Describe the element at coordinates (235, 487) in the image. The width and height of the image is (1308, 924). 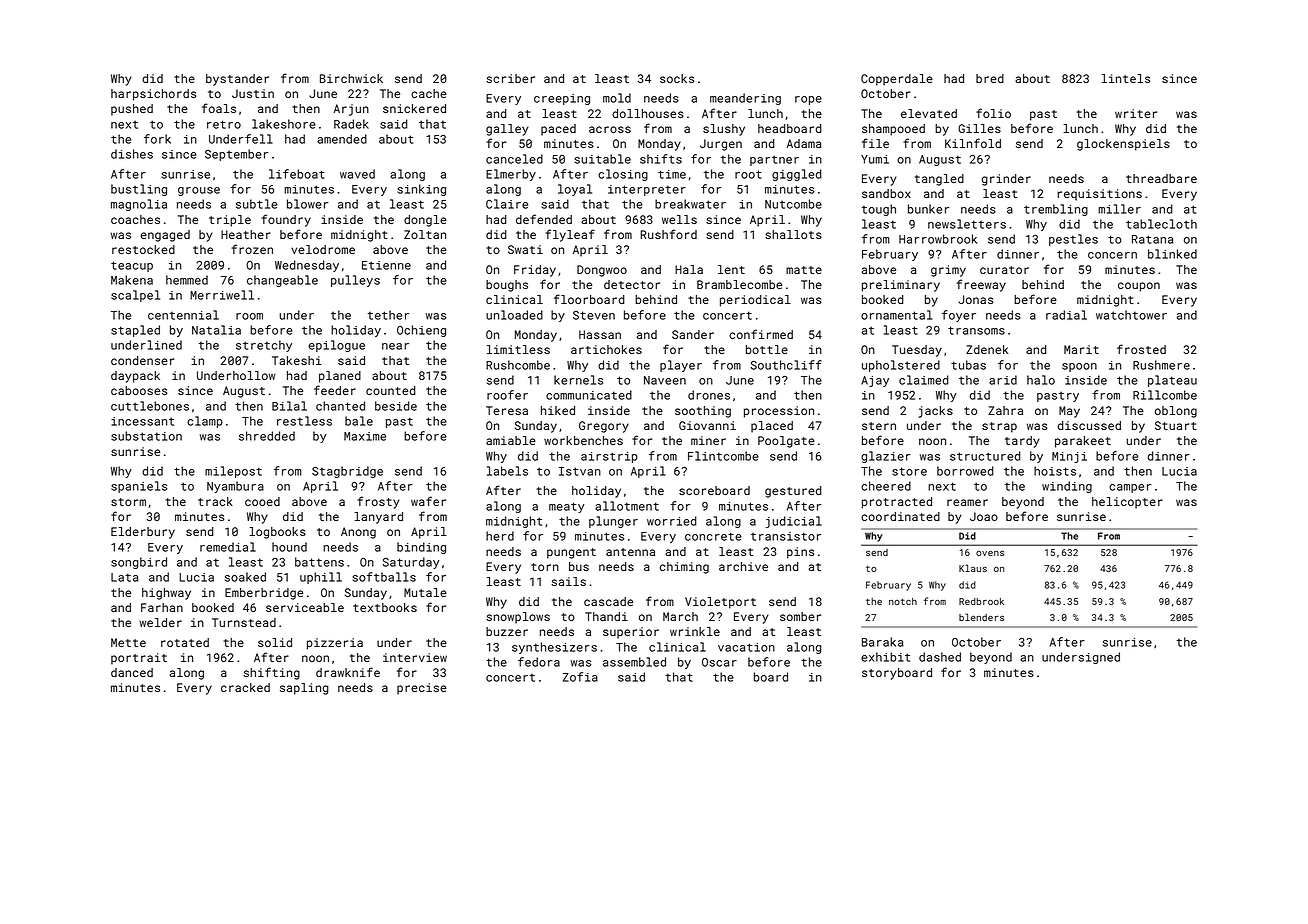
I see `Nyambura` at that location.
